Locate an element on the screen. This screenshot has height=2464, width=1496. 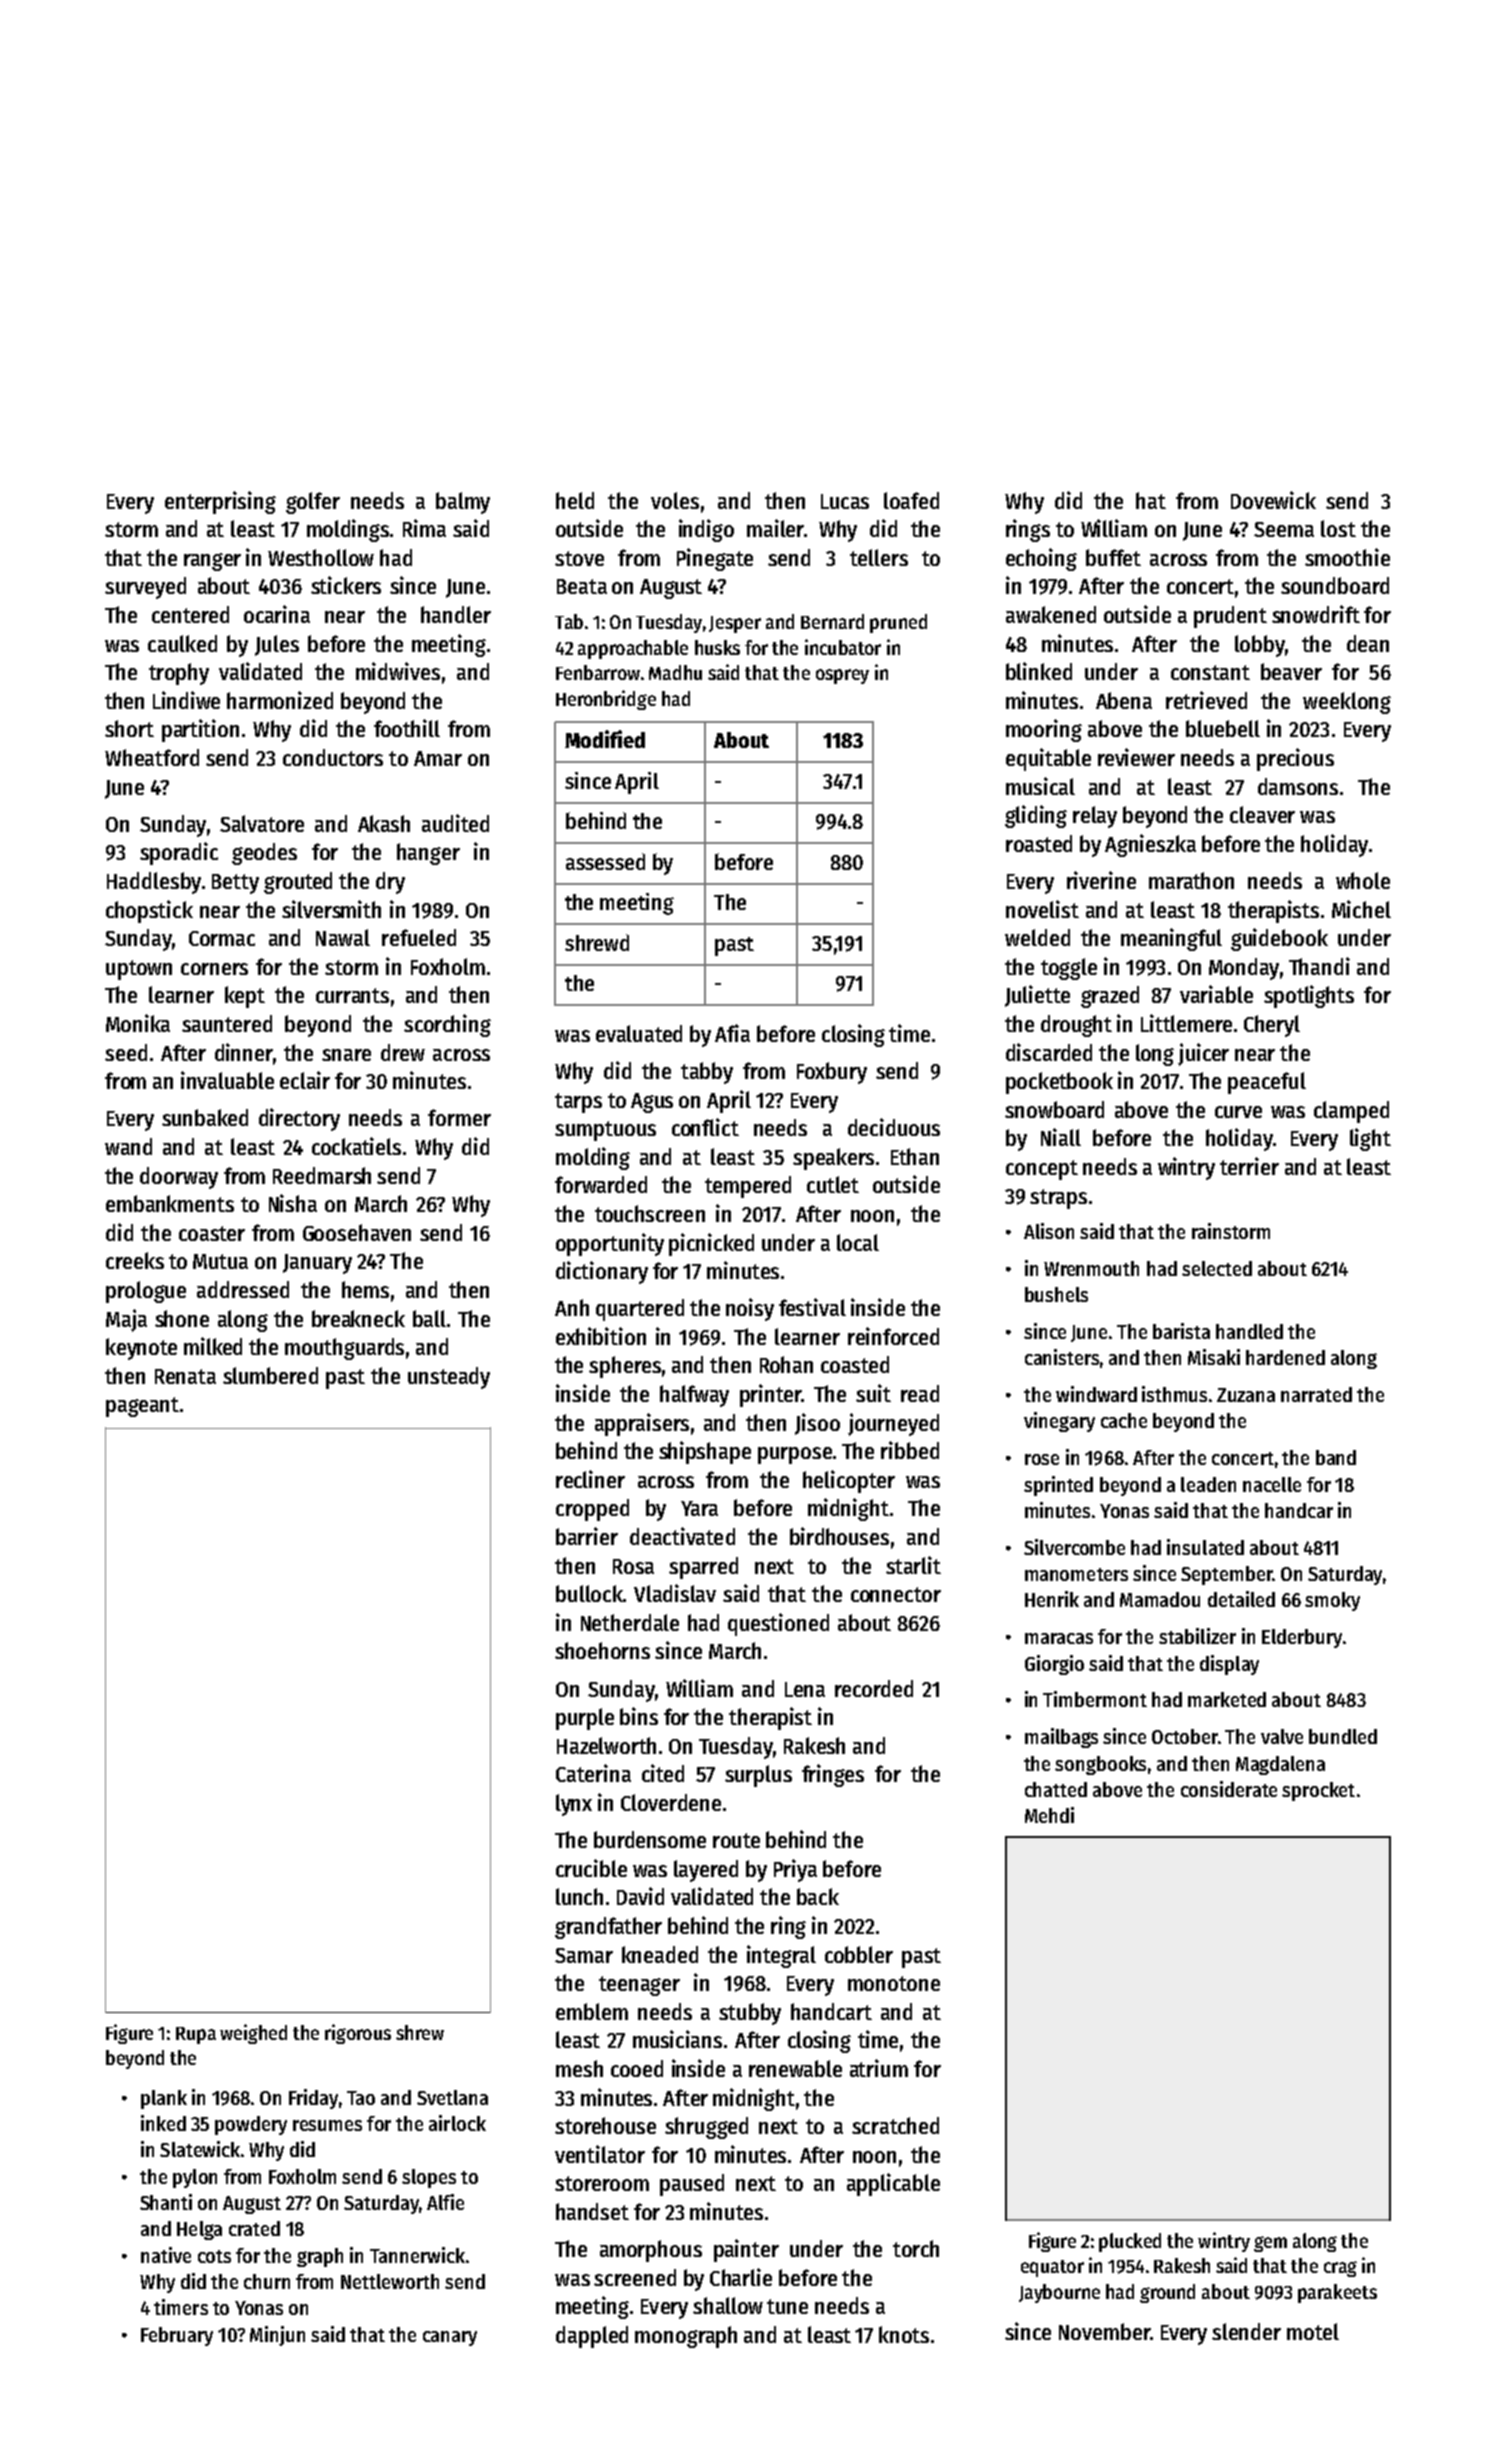
February is located at coordinates (177, 2336).
